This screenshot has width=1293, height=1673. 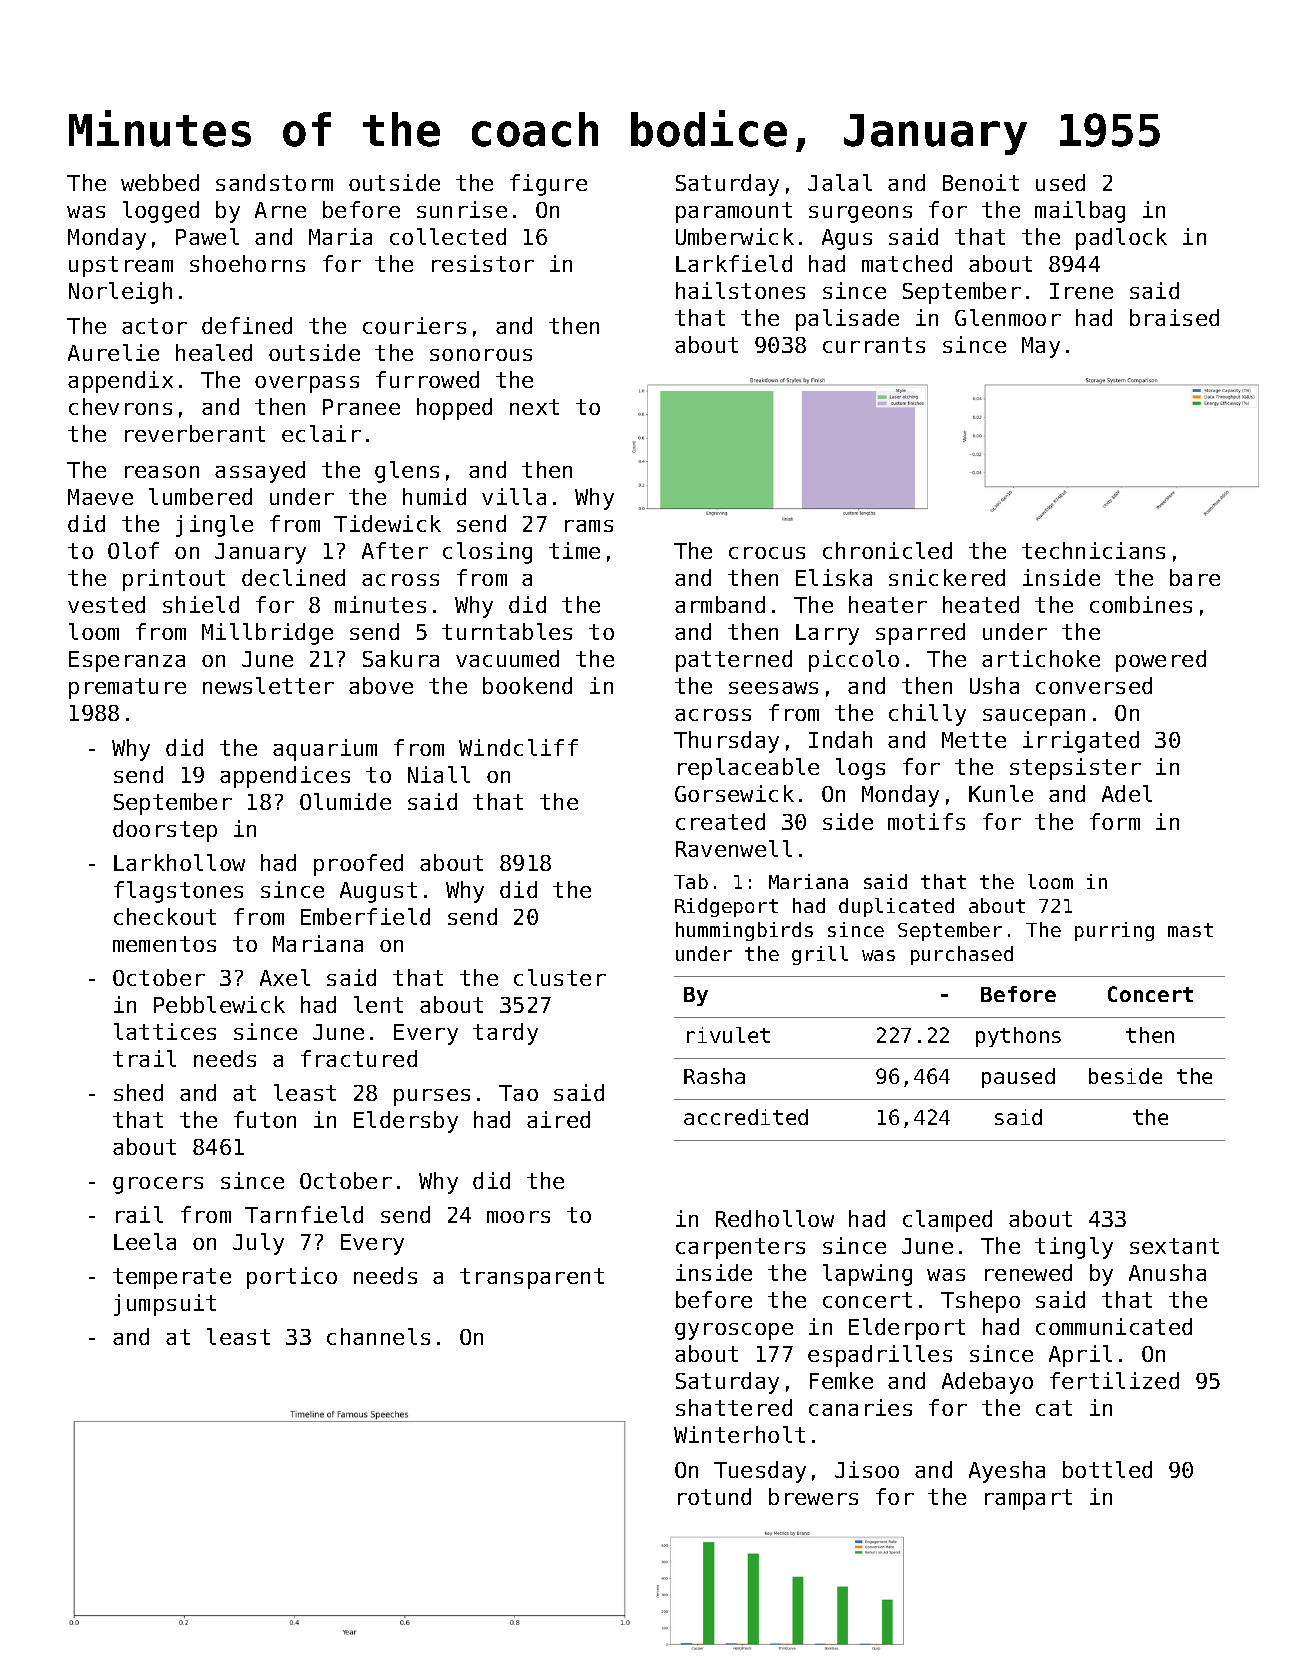 What do you see at coordinates (207, 236) in the screenshot?
I see `Pawel` at bounding box center [207, 236].
